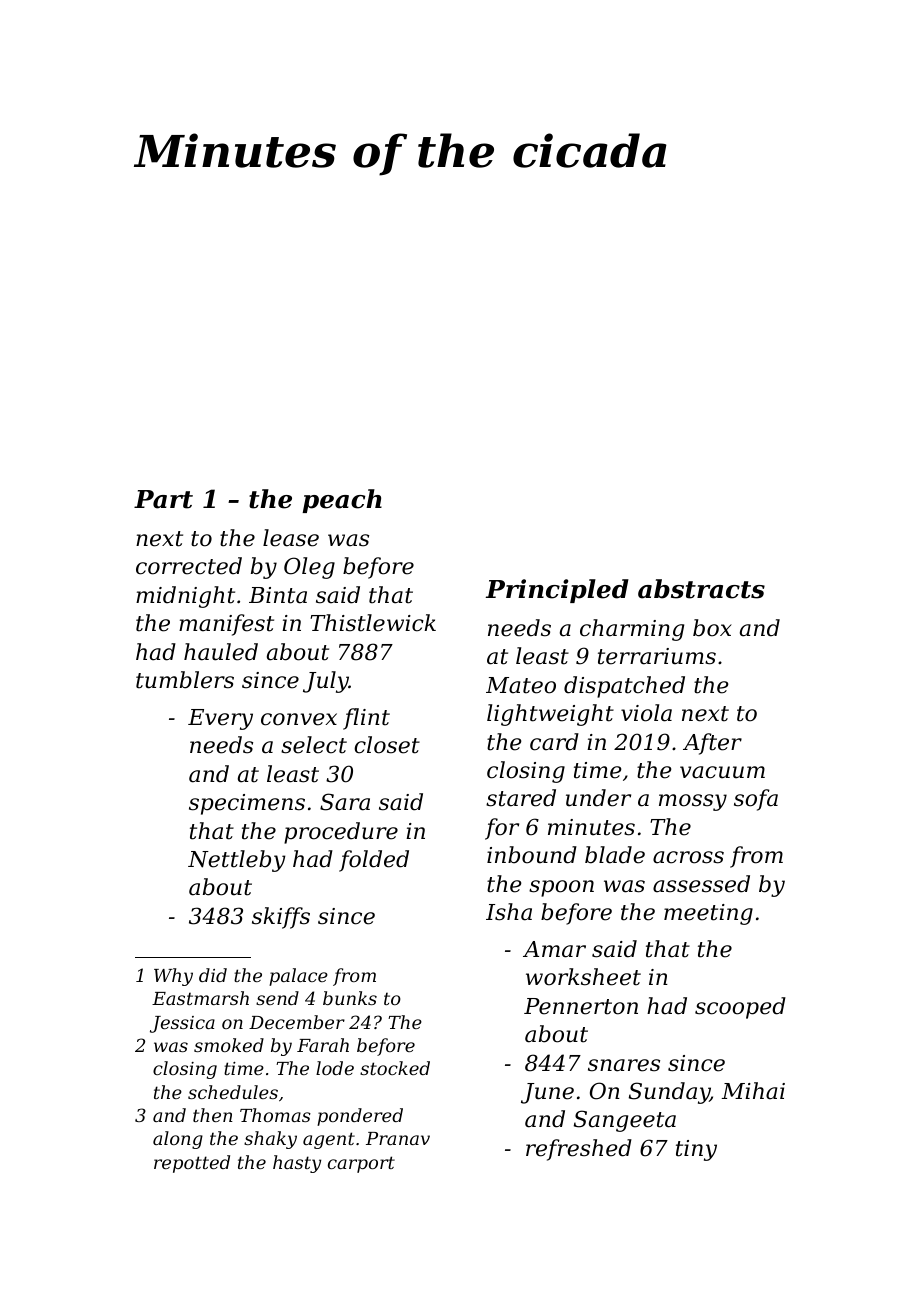  Describe the element at coordinates (712, 744) in the screenshot. I see `After` at that location.
